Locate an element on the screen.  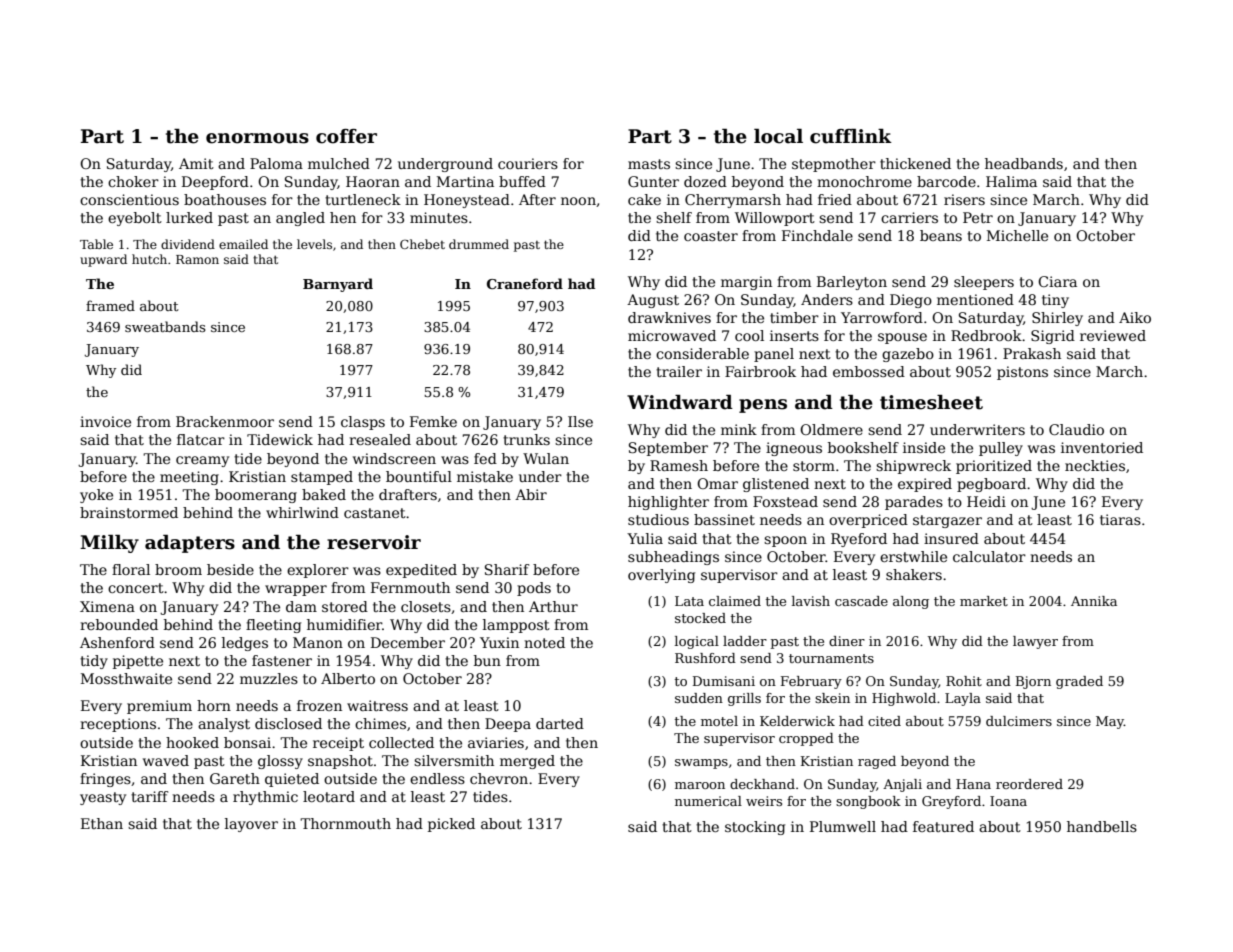
coffer is located at coordinates (346, 136).
